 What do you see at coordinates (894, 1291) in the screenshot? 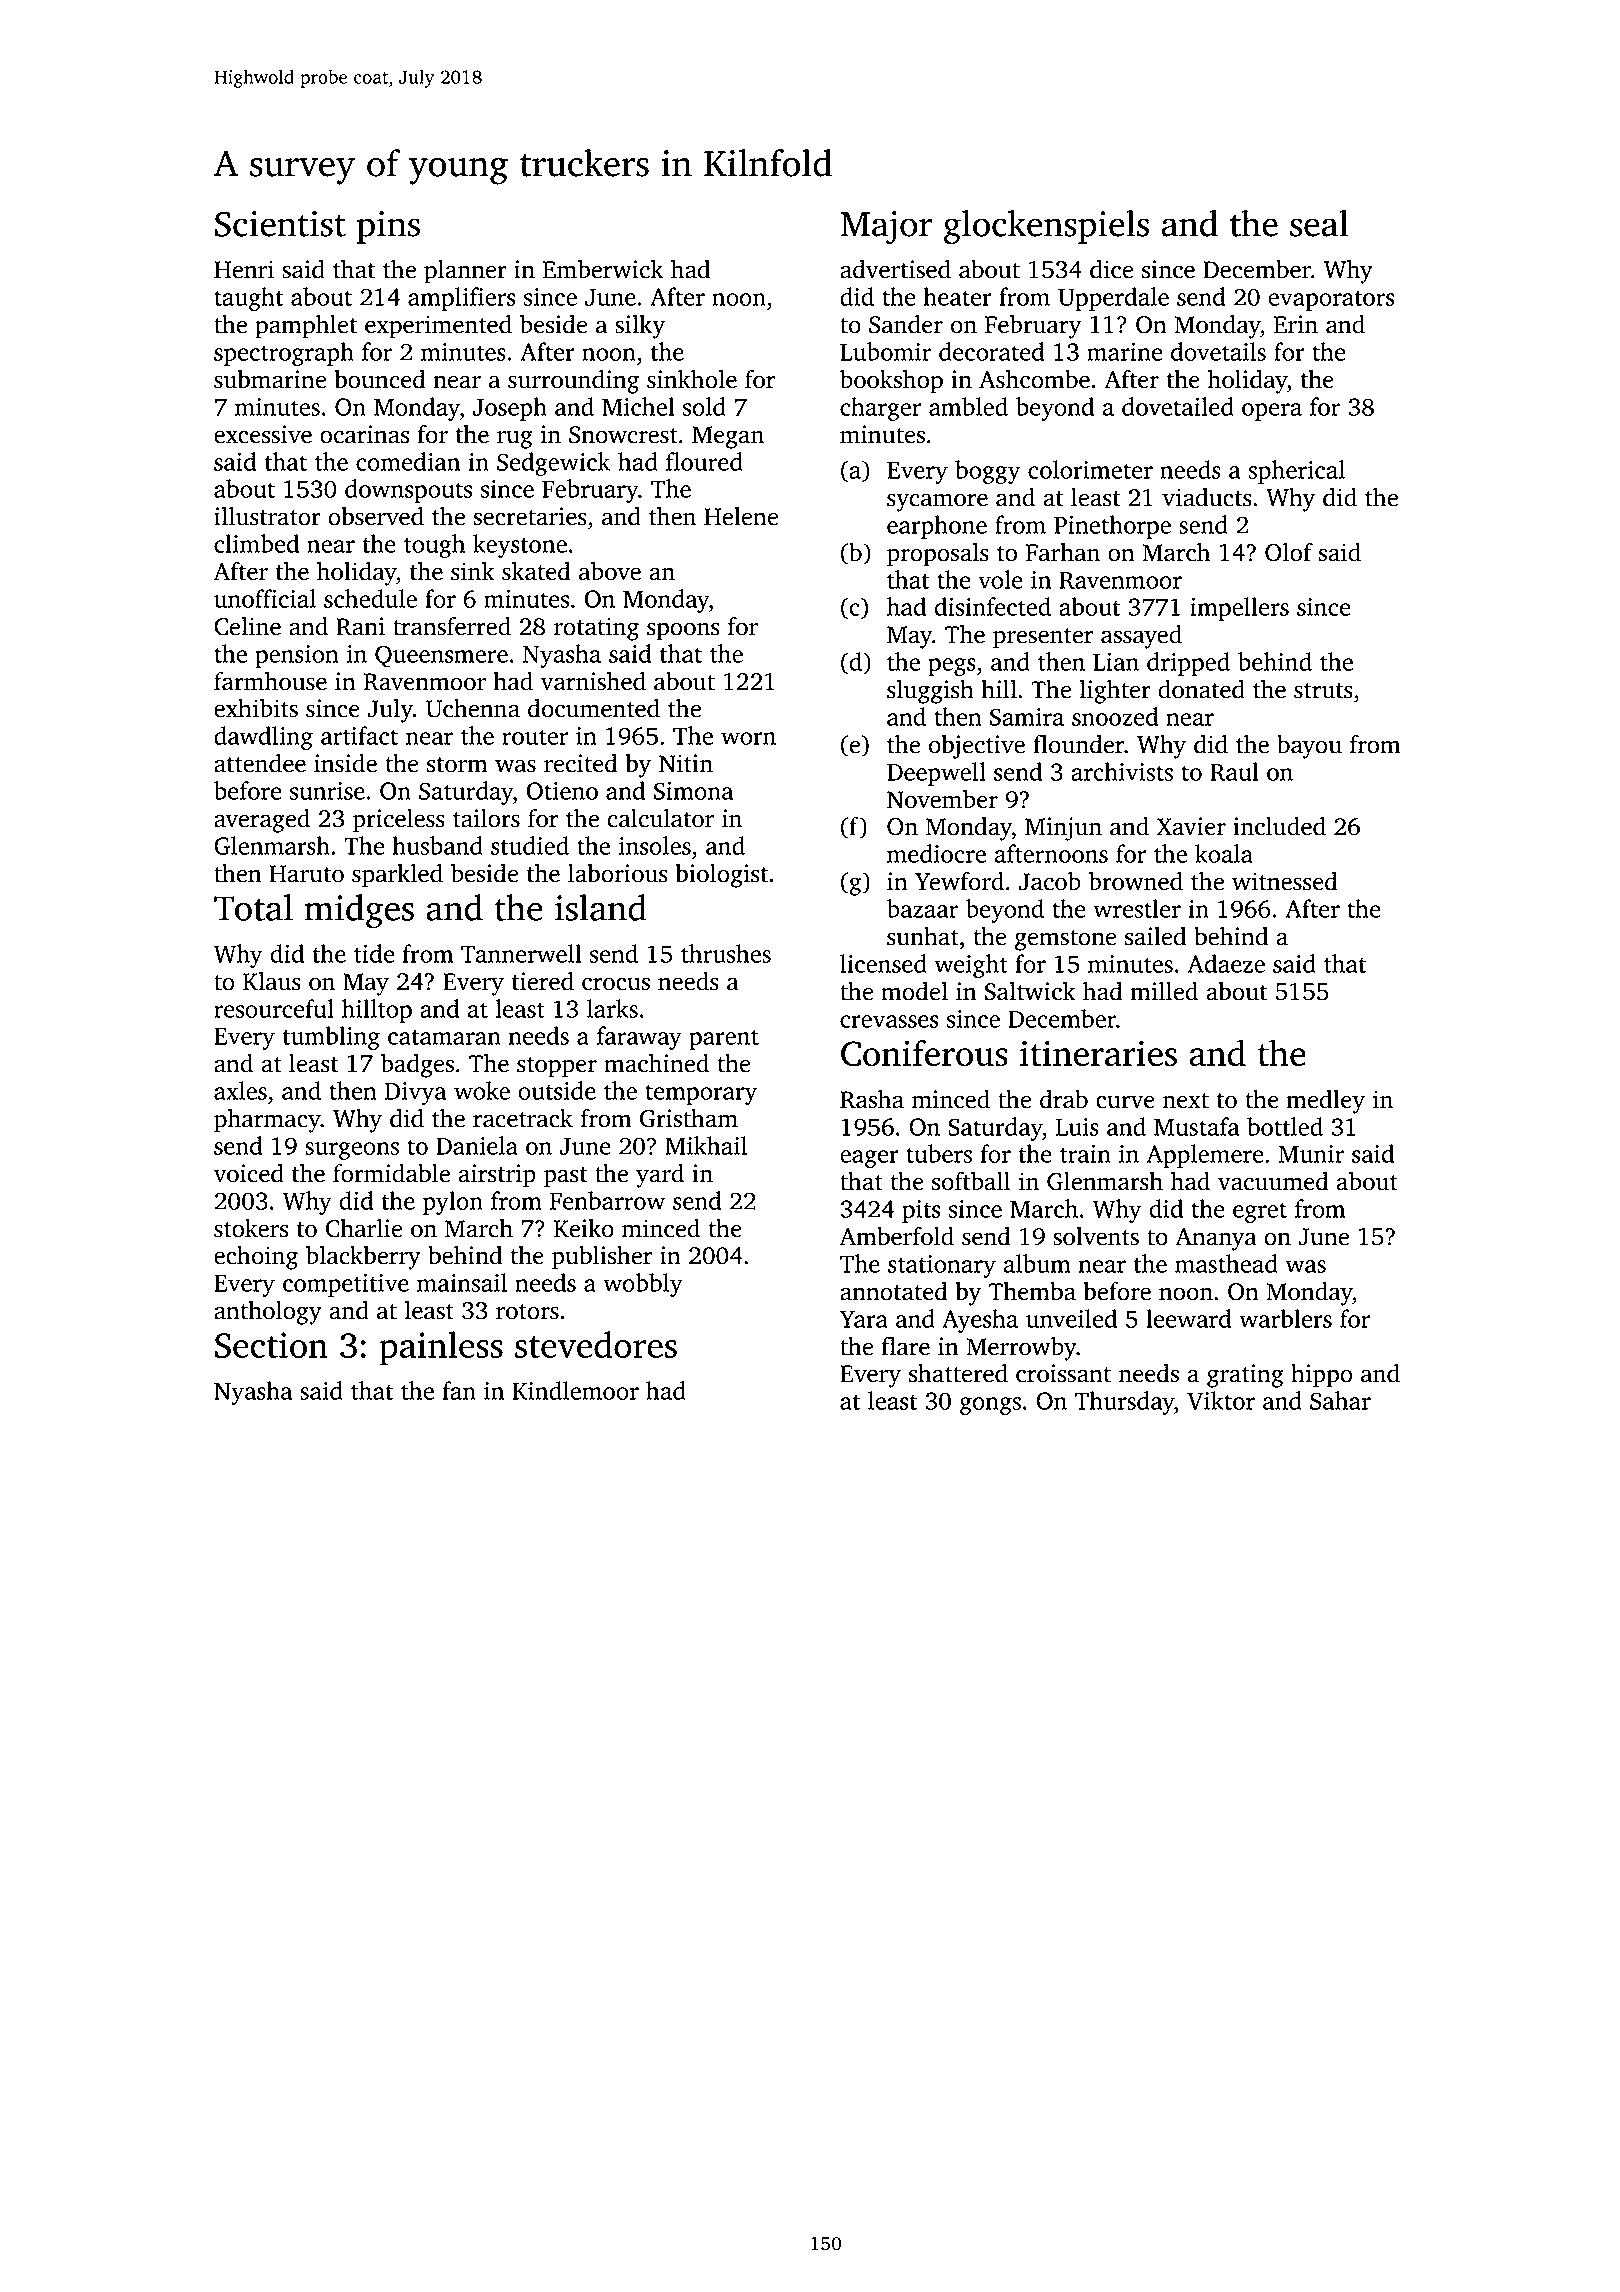
I see `annotated` at bounding box center [894, 1291].
